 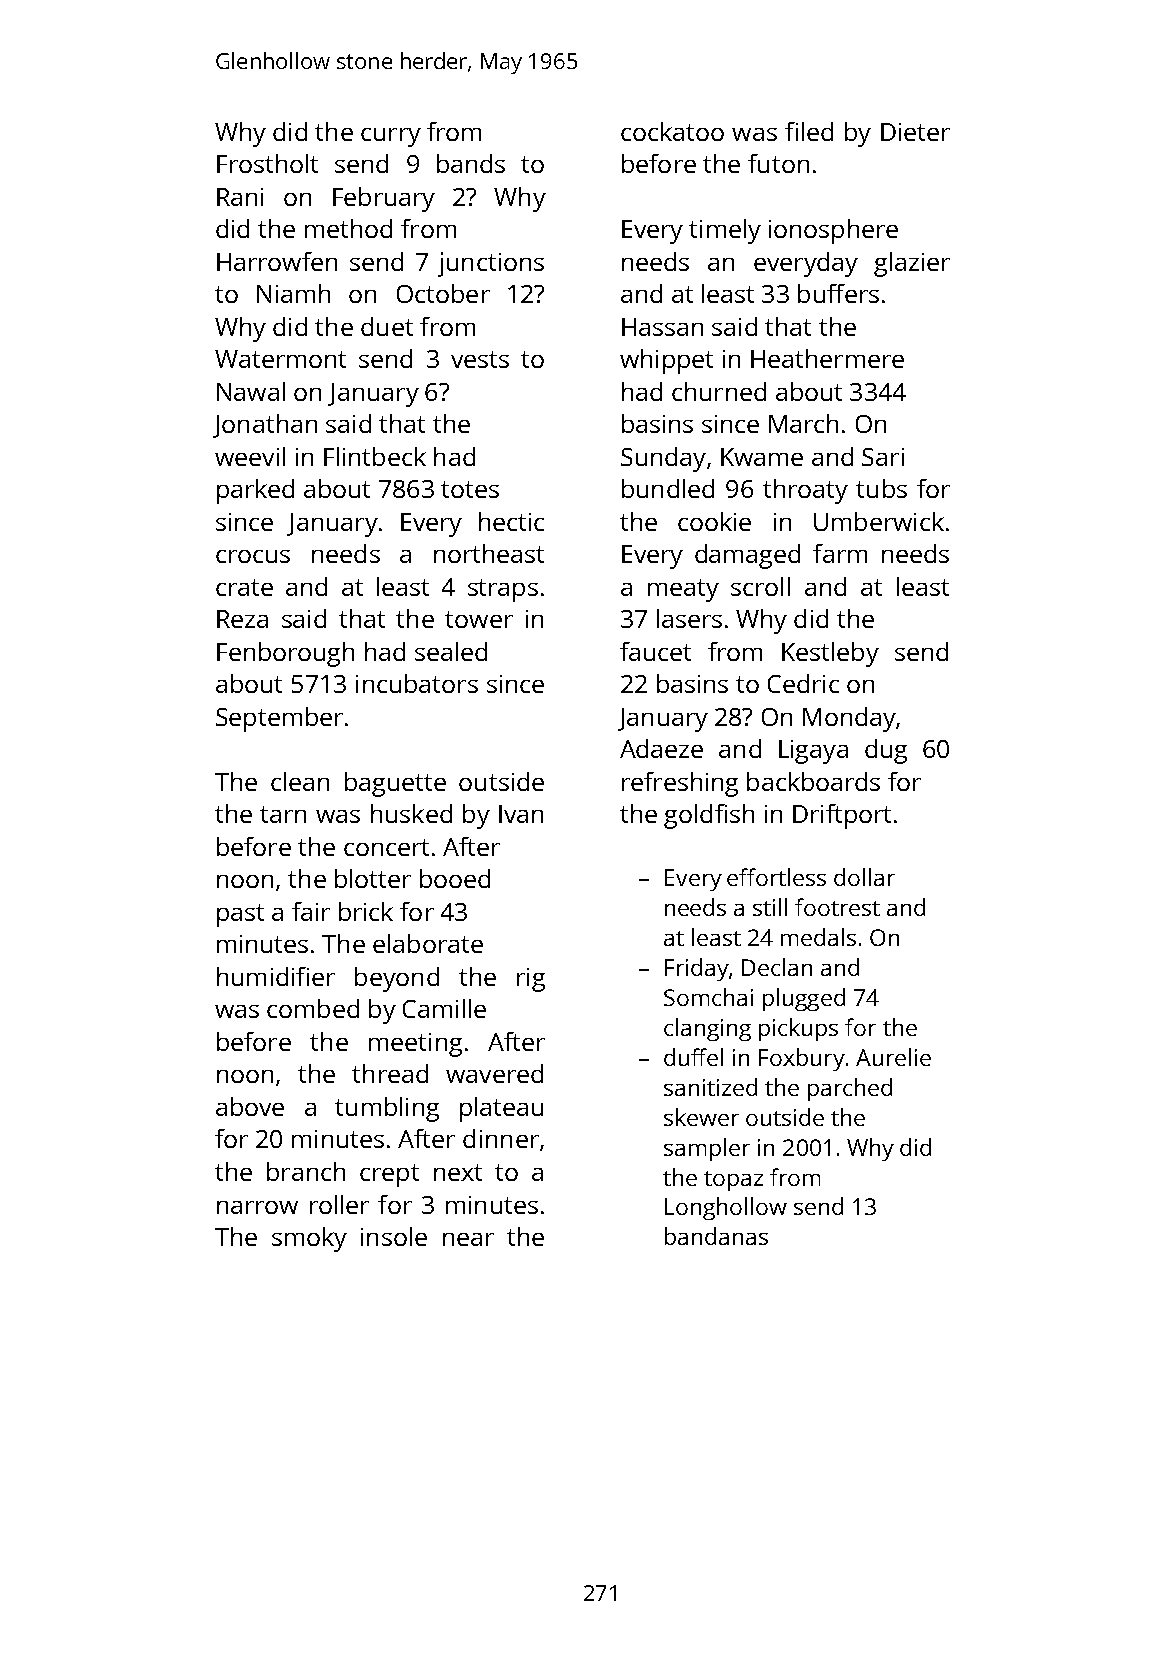 I want to click on Monday, so click(x=849, y=719).
